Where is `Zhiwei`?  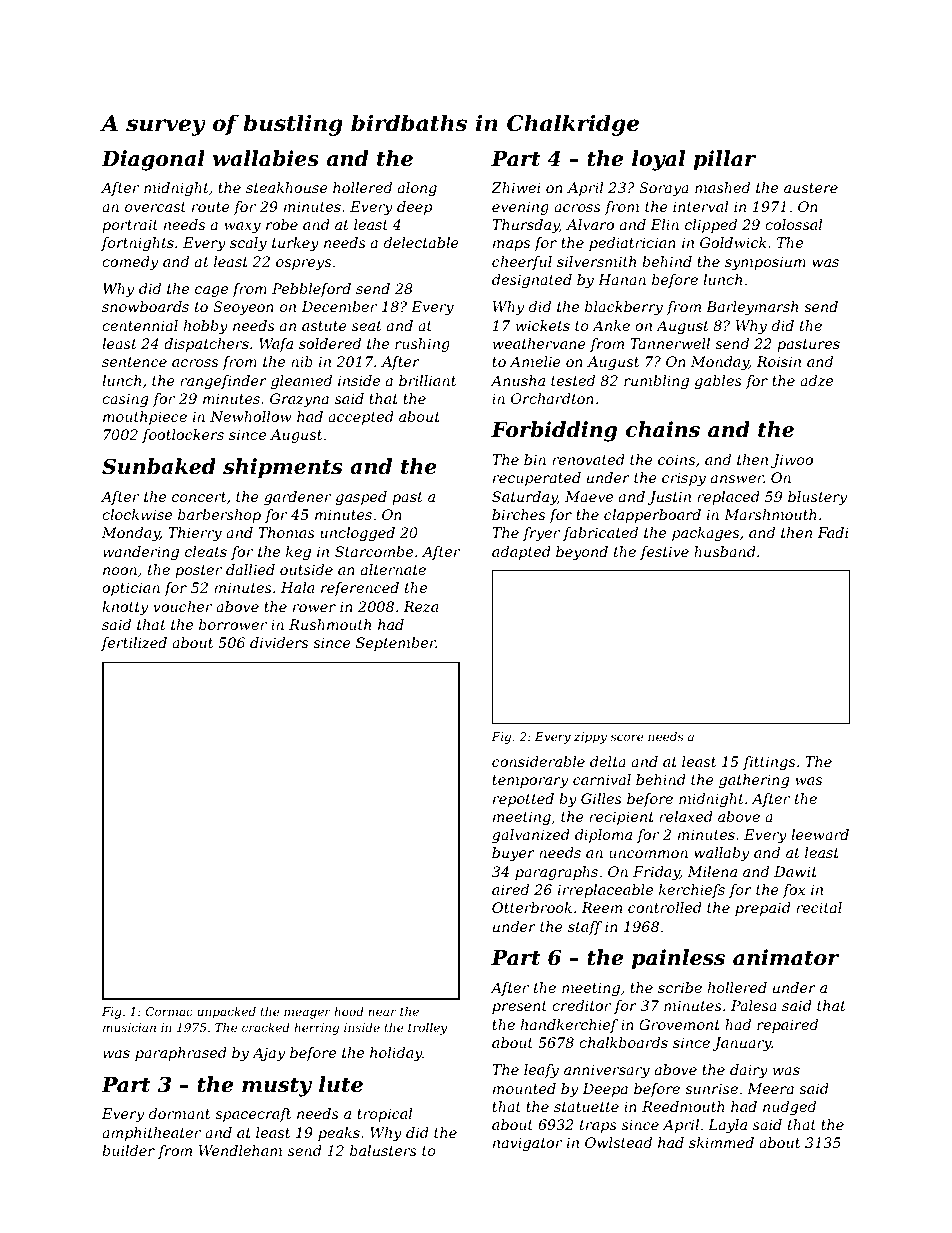 Zhiwei is located at coordinates (515, 187).
